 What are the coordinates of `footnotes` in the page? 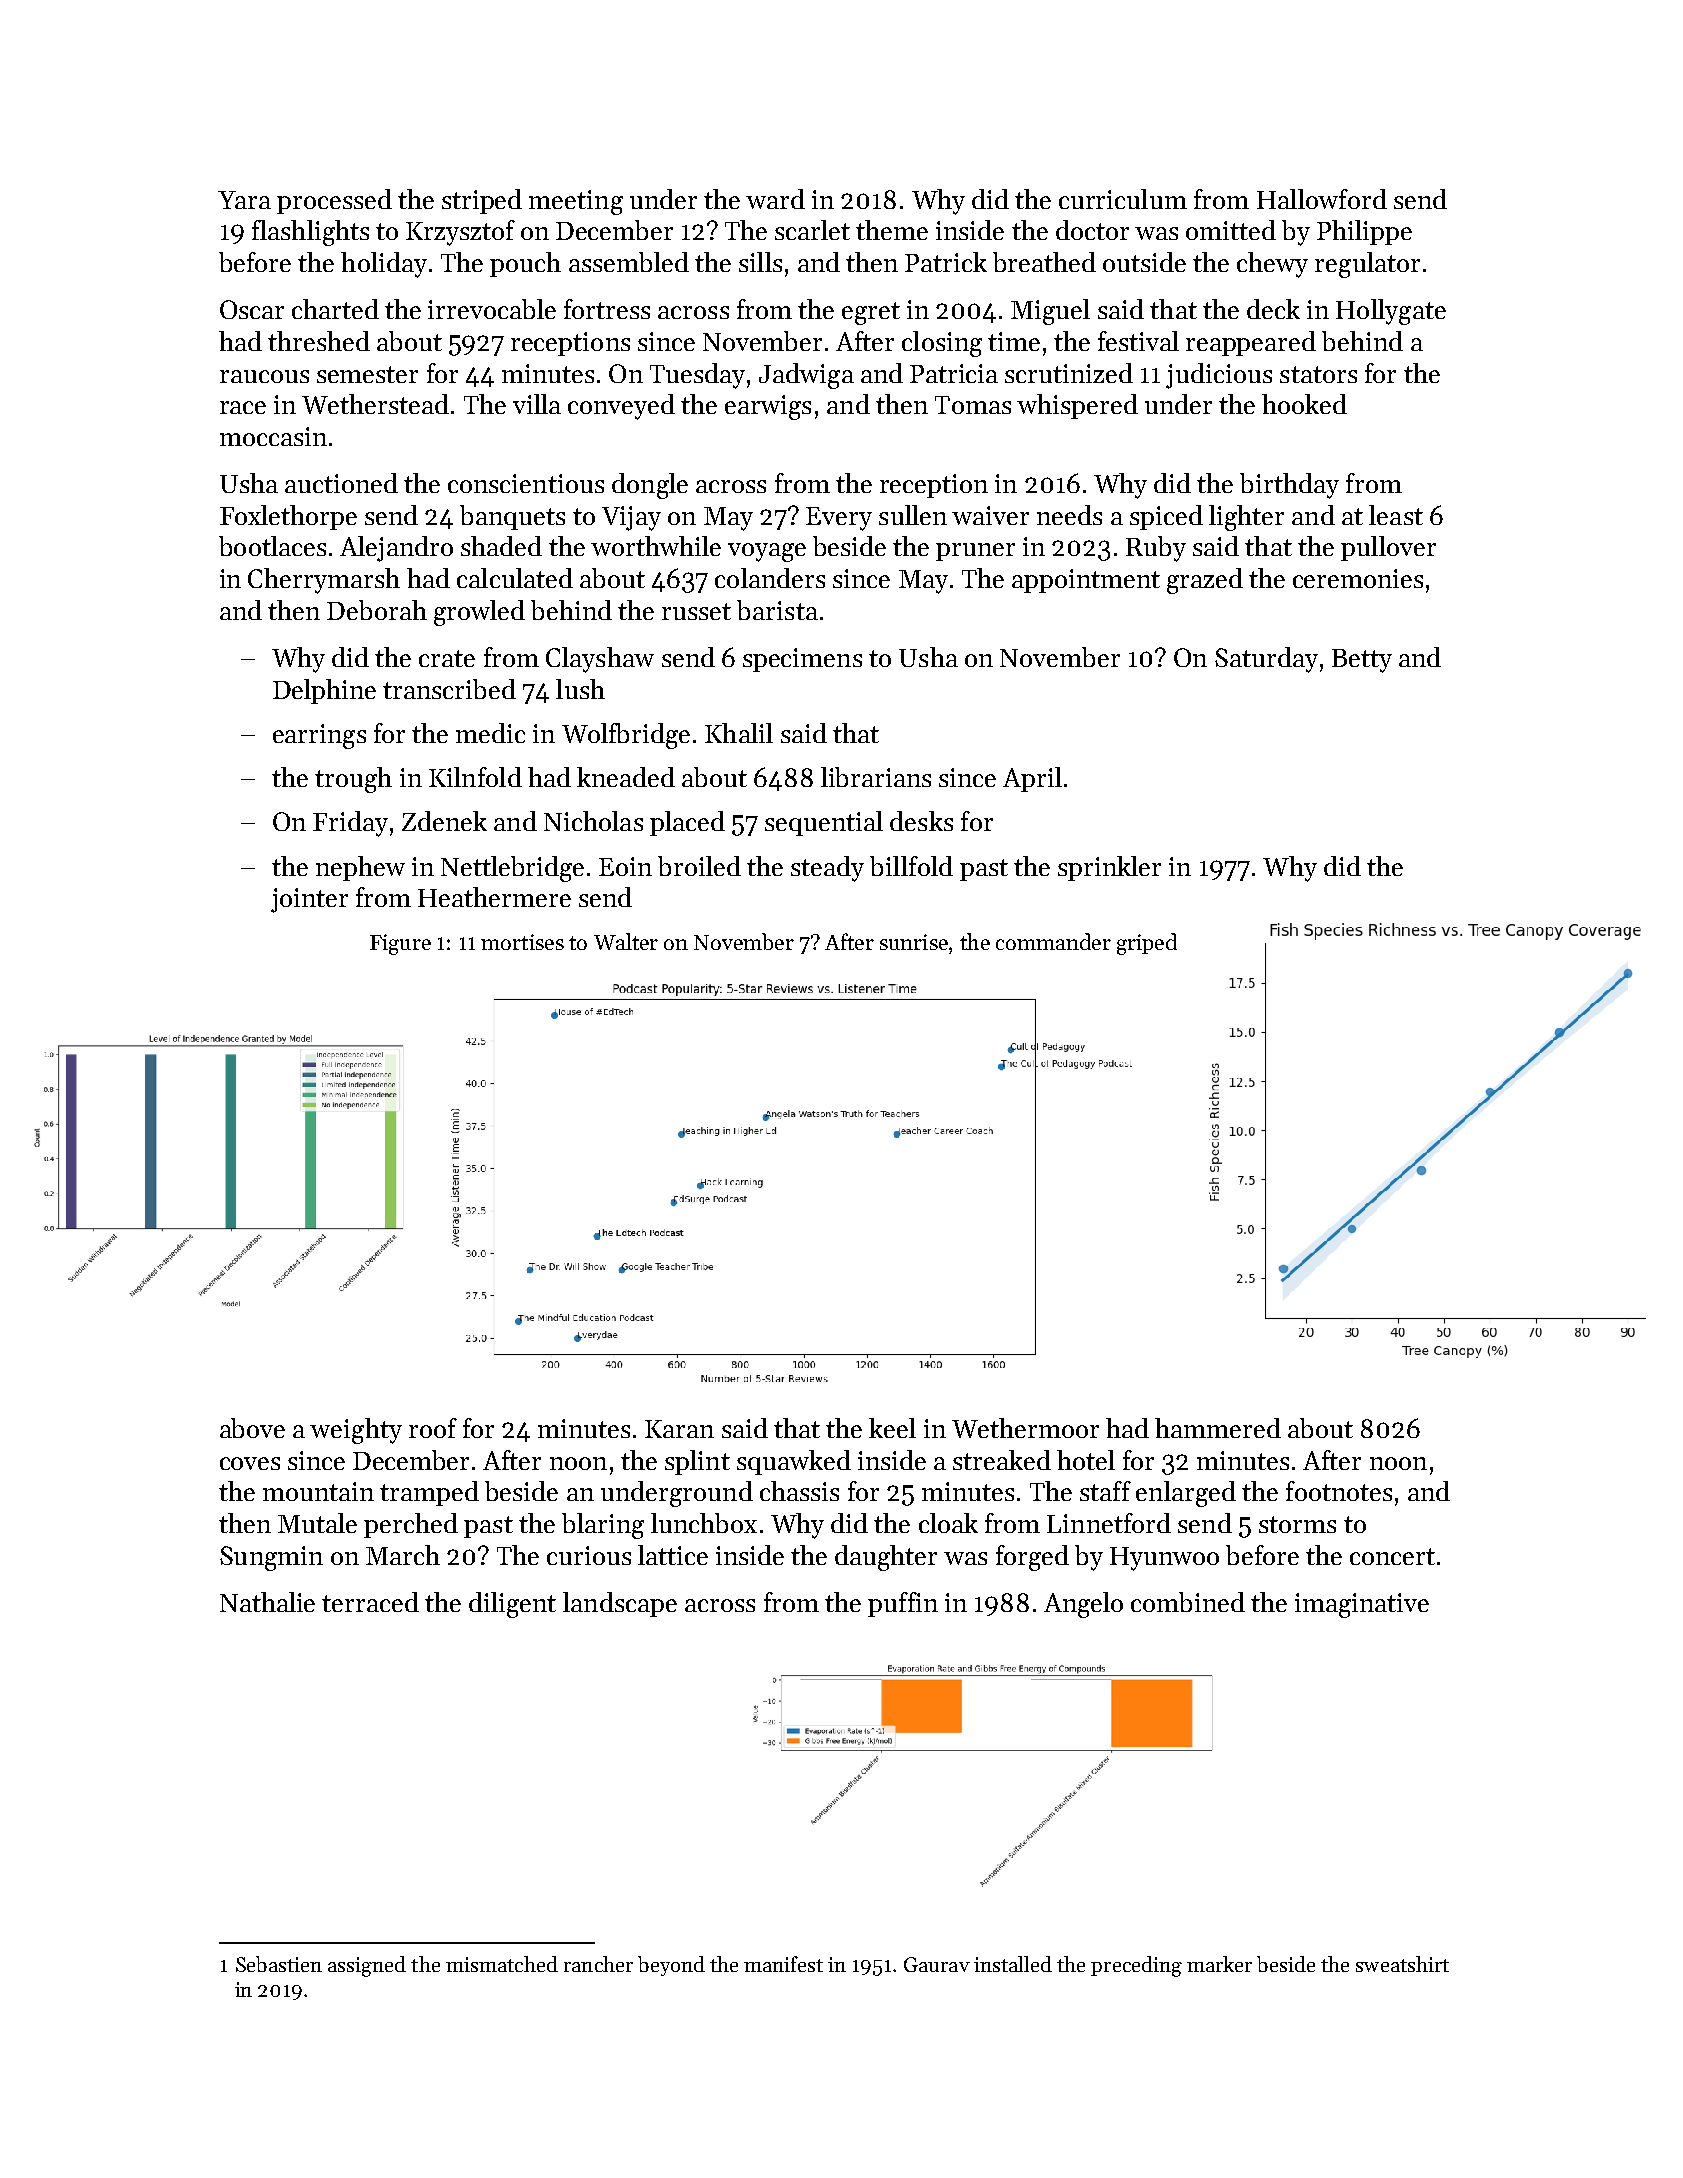 It's located at (1339, 1491).
